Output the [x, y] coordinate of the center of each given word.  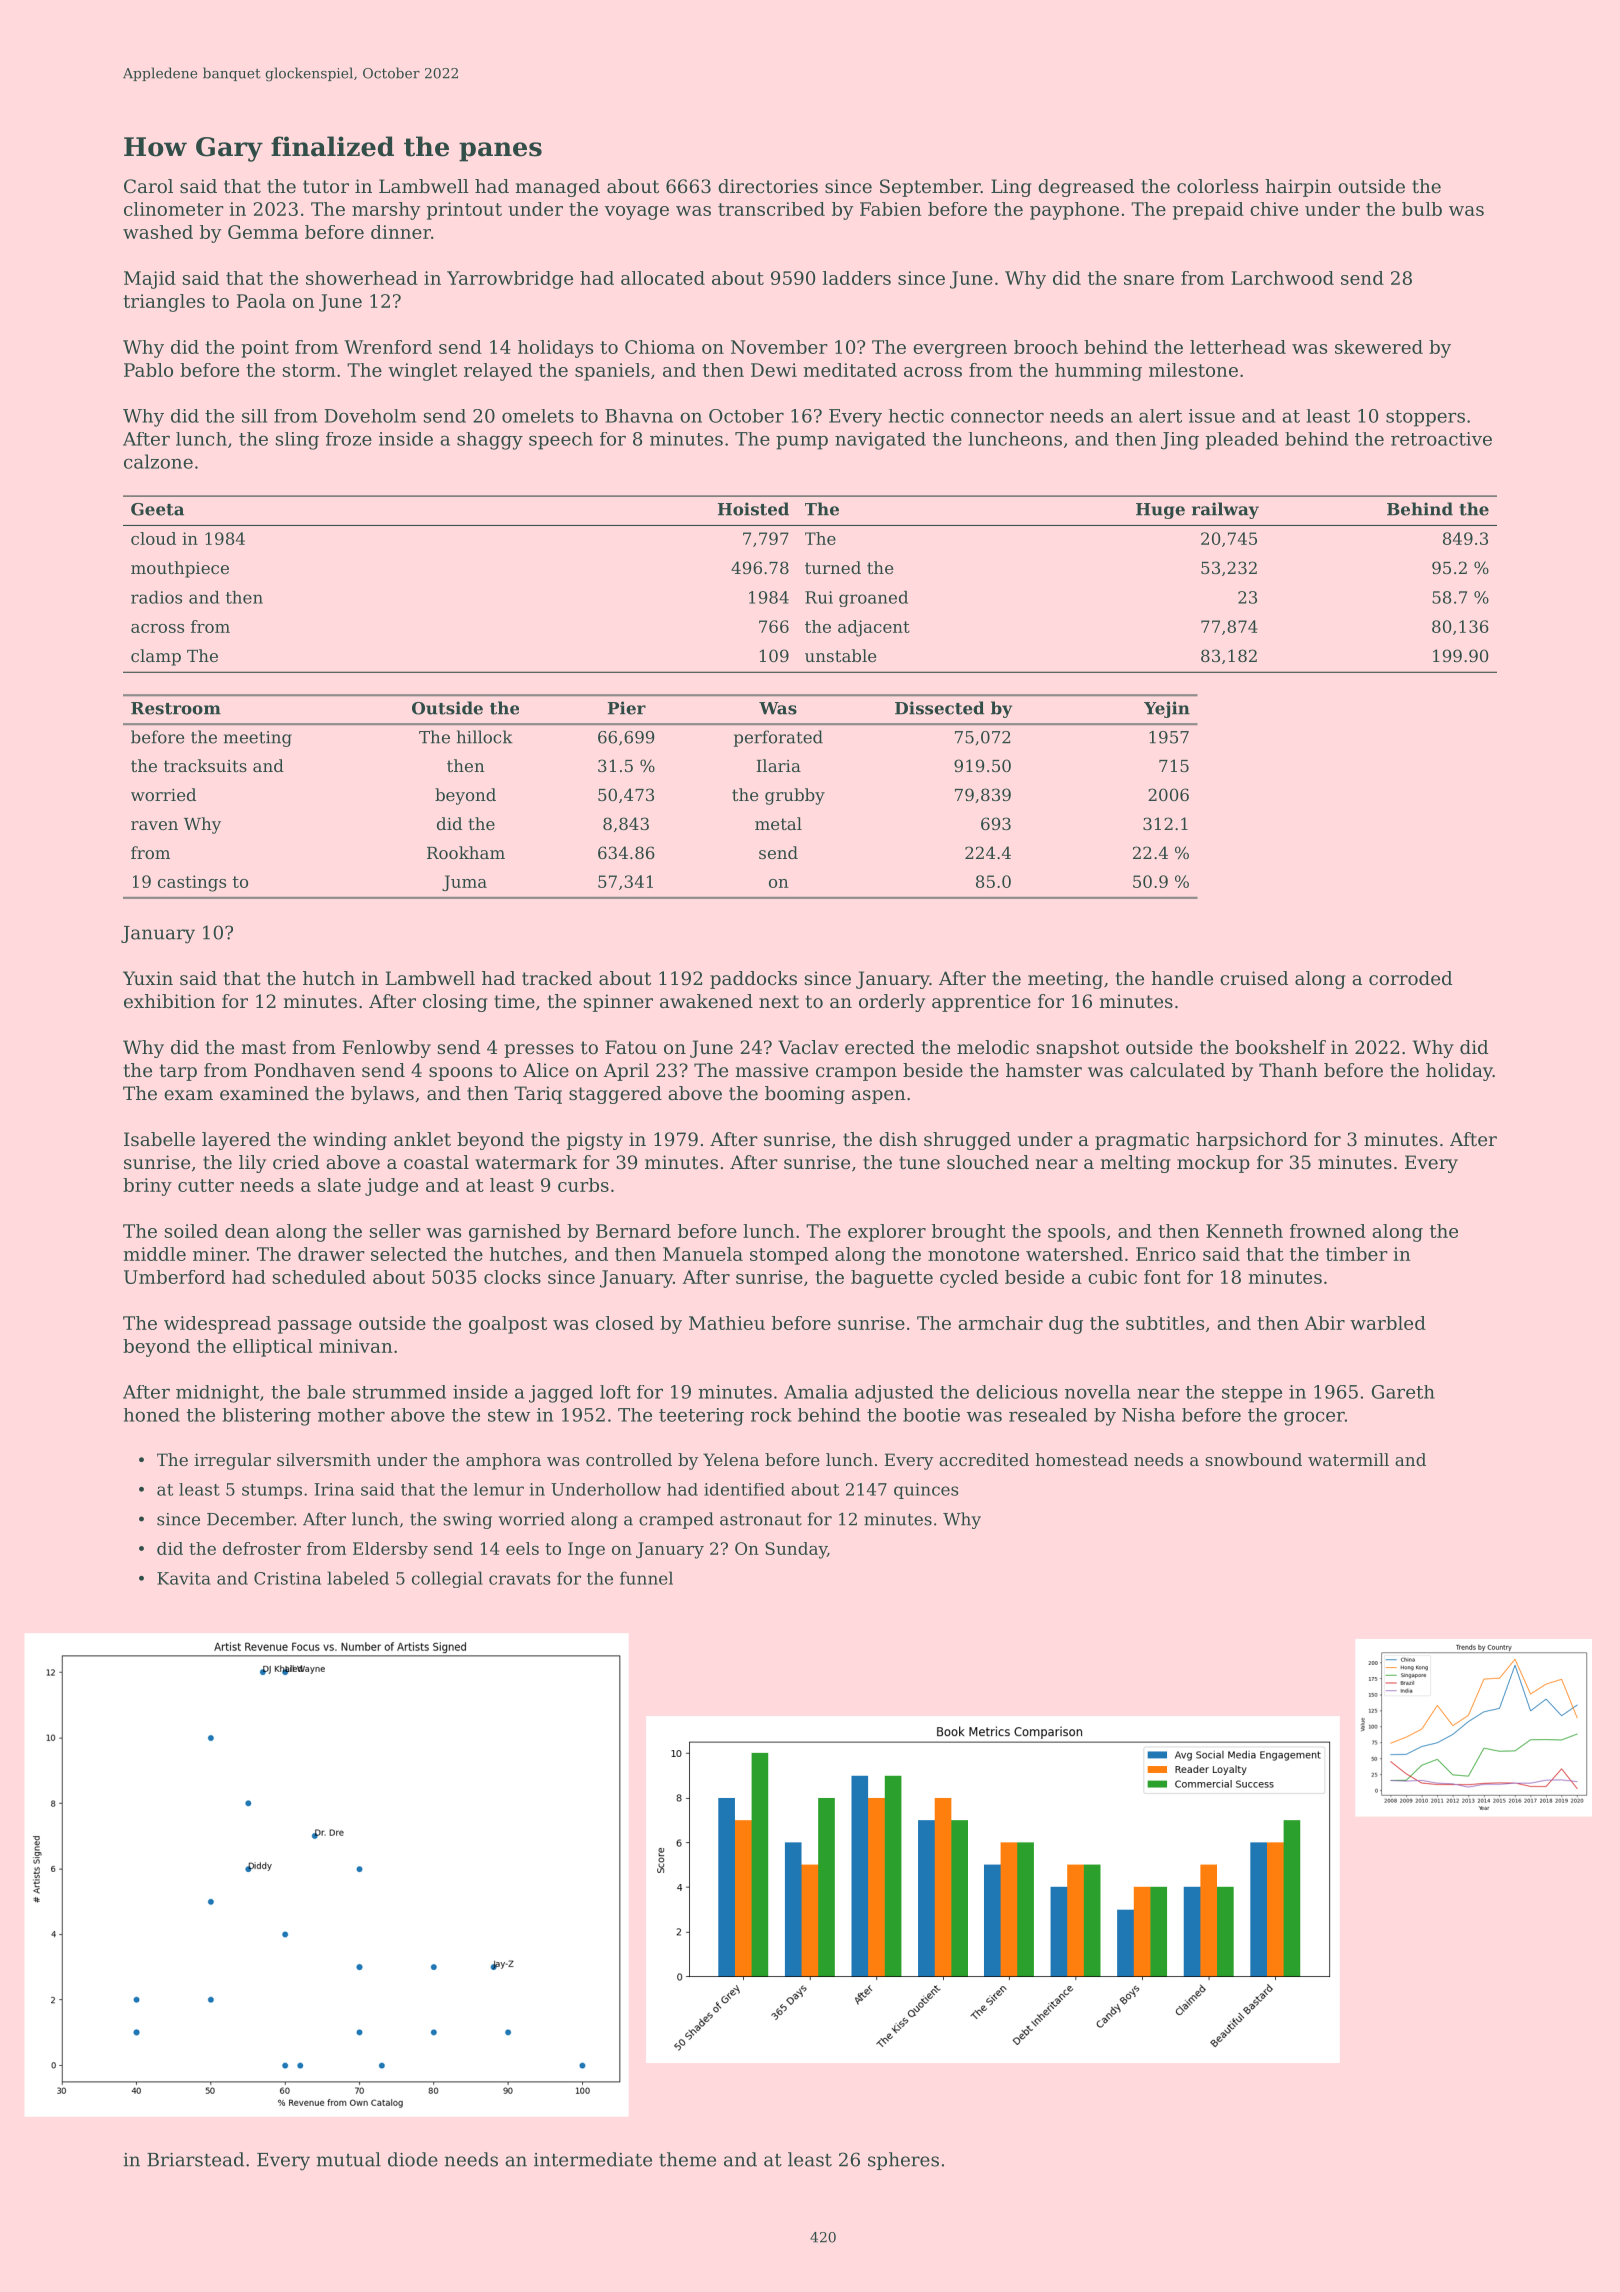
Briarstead [195, 2159]
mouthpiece [180, 569]
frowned [1328, 1231]
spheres [903, 2161]
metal [778, 823]
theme [687, 2159]
